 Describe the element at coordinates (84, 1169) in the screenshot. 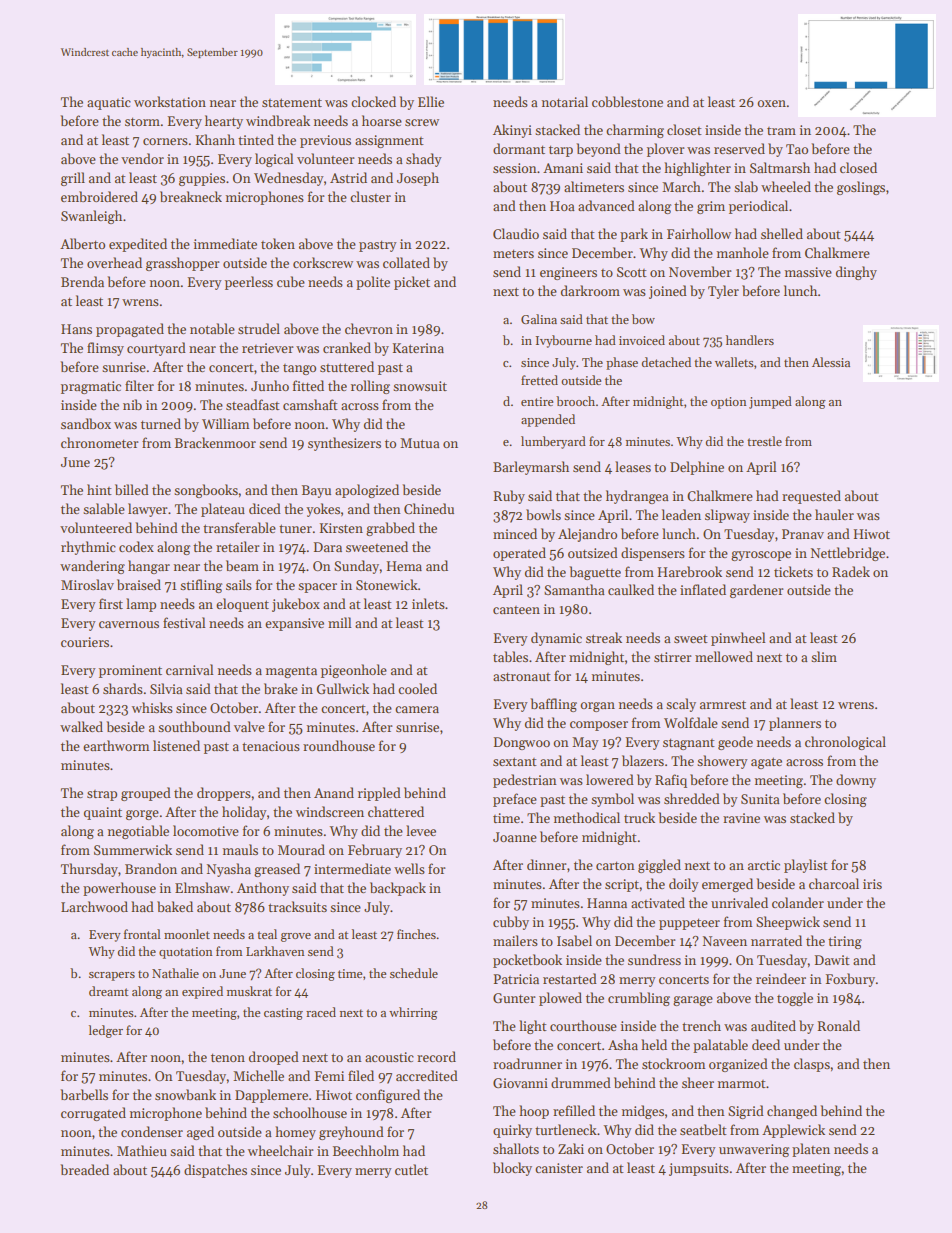

I see `breaded` at that location.
